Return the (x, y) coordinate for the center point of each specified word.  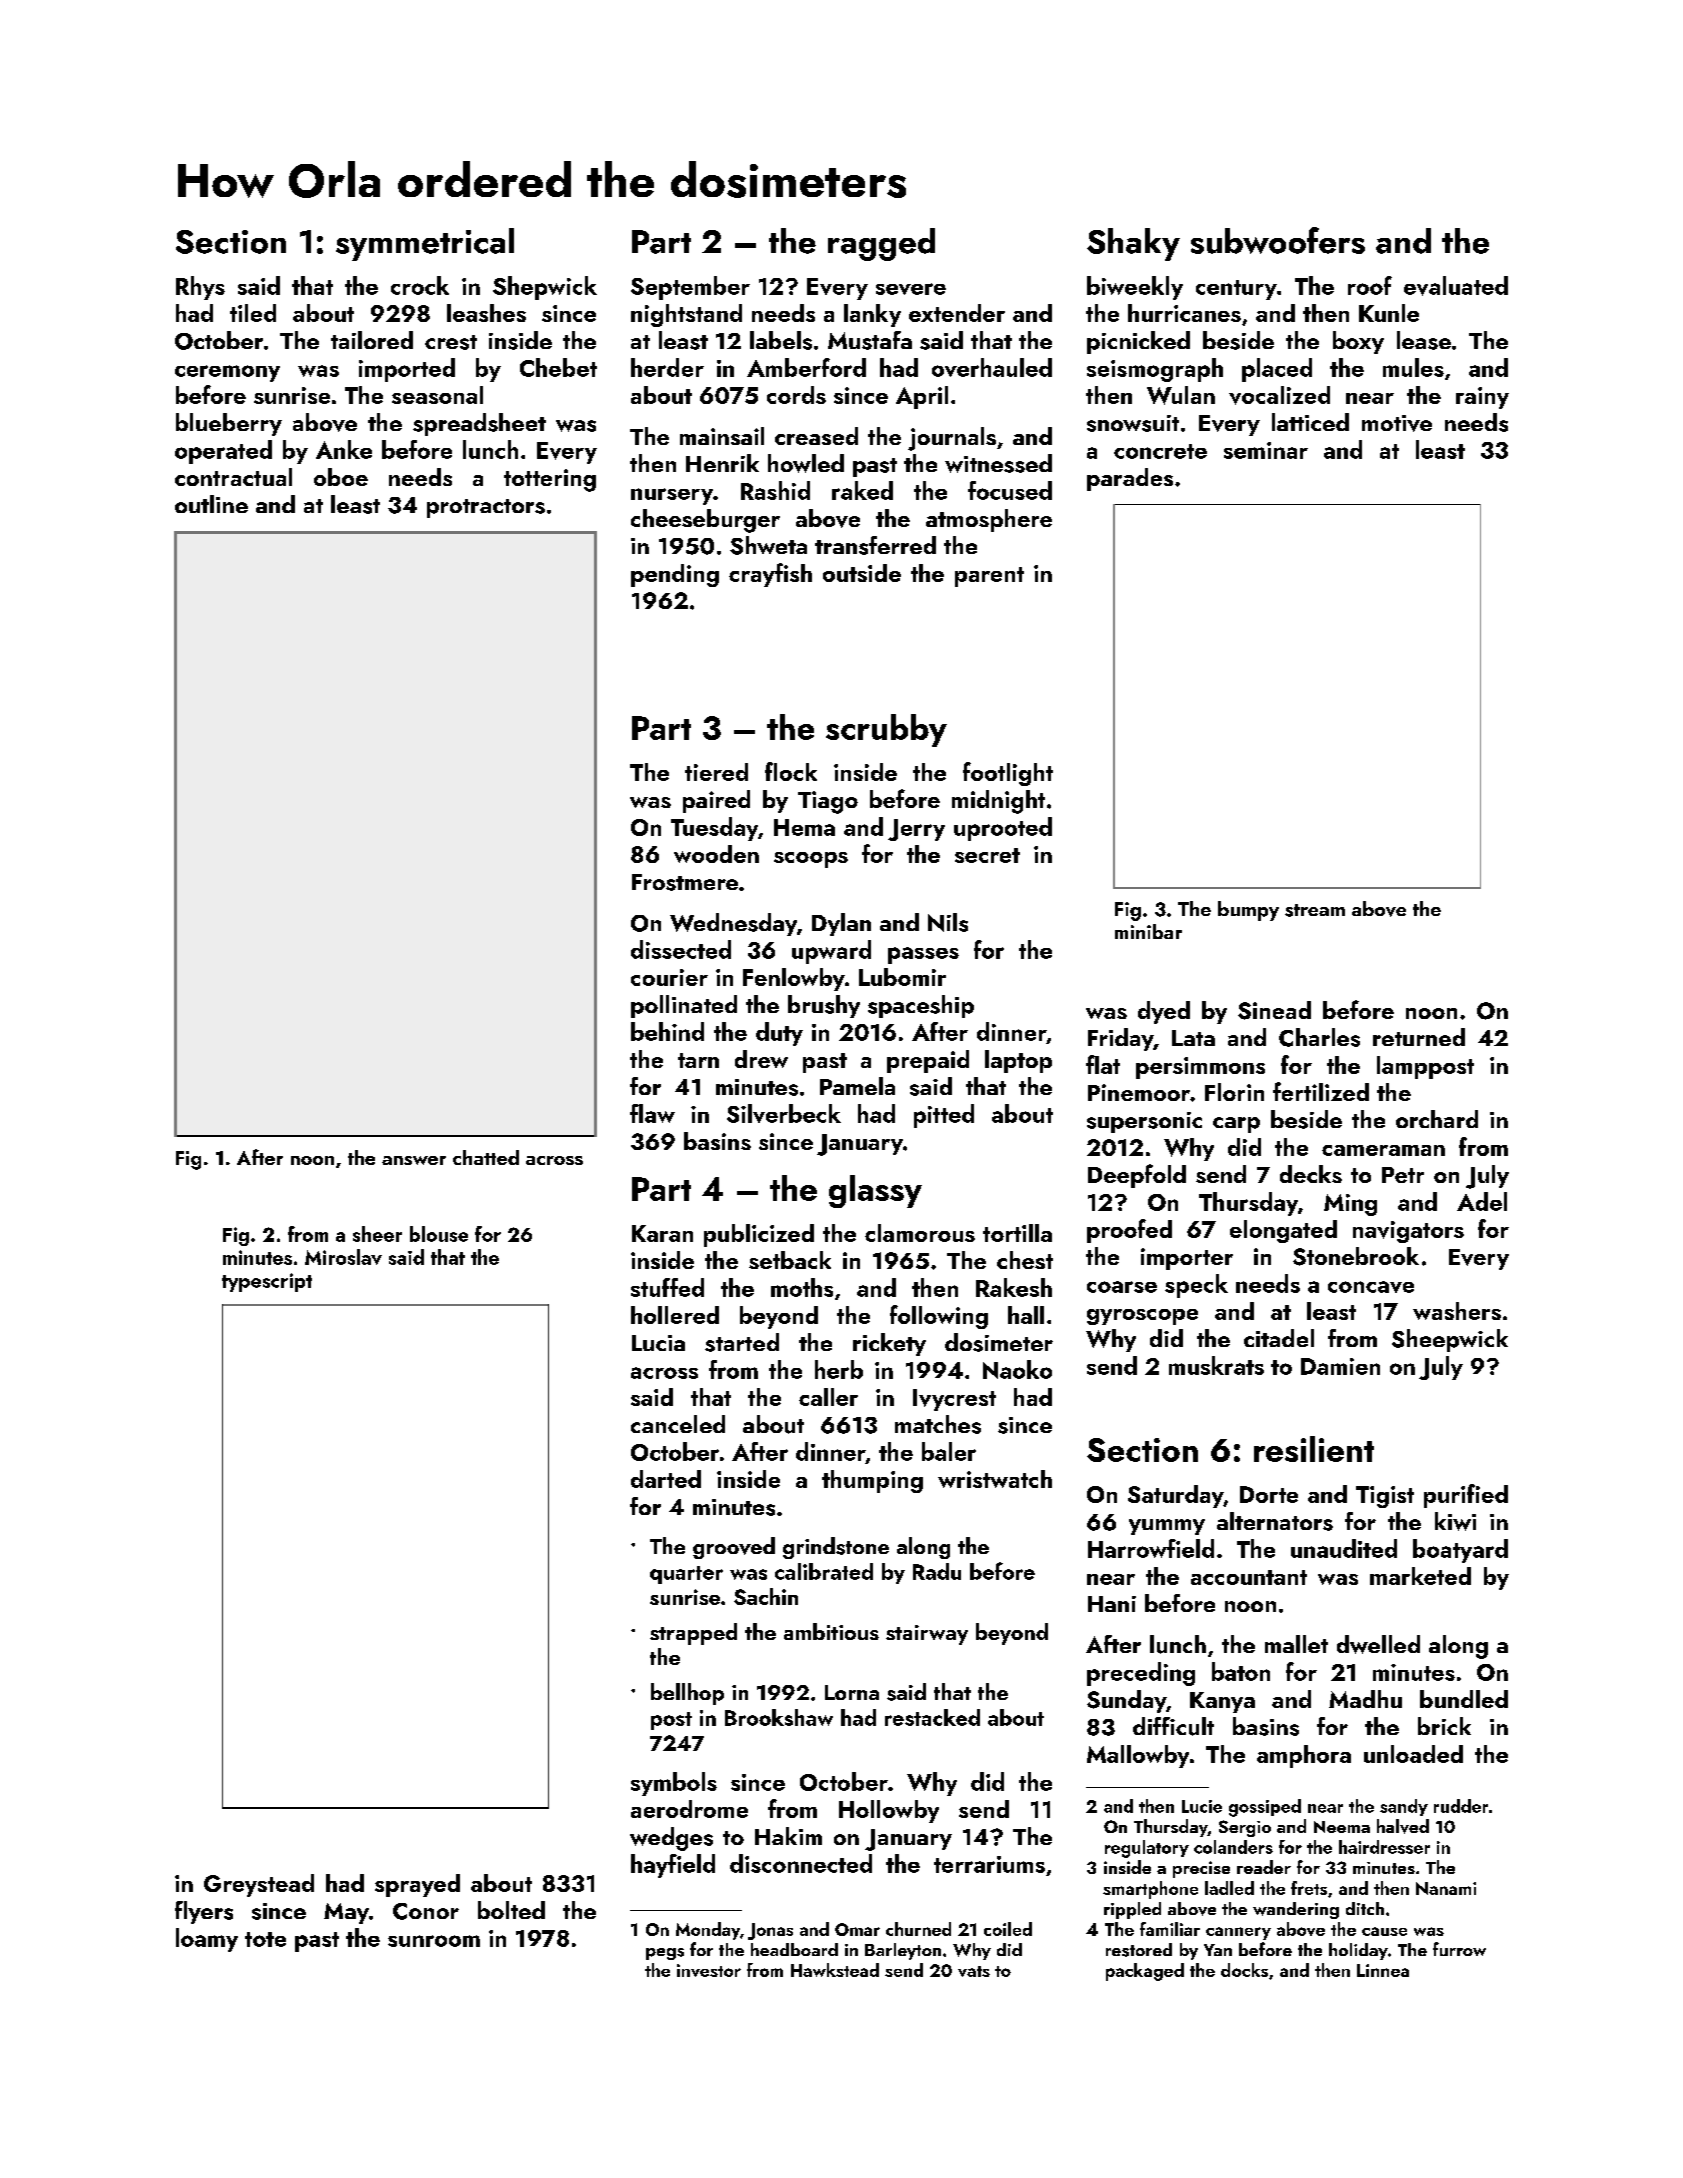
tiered (716, 772)
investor (709, 1970)
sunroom (434, 1941)
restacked (932, 1717)
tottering (550, 480)
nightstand (686, 315)
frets (1309, 1888)
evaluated (1456, 286)
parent (989, 577)
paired (716, 801)
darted (666, 1479)
